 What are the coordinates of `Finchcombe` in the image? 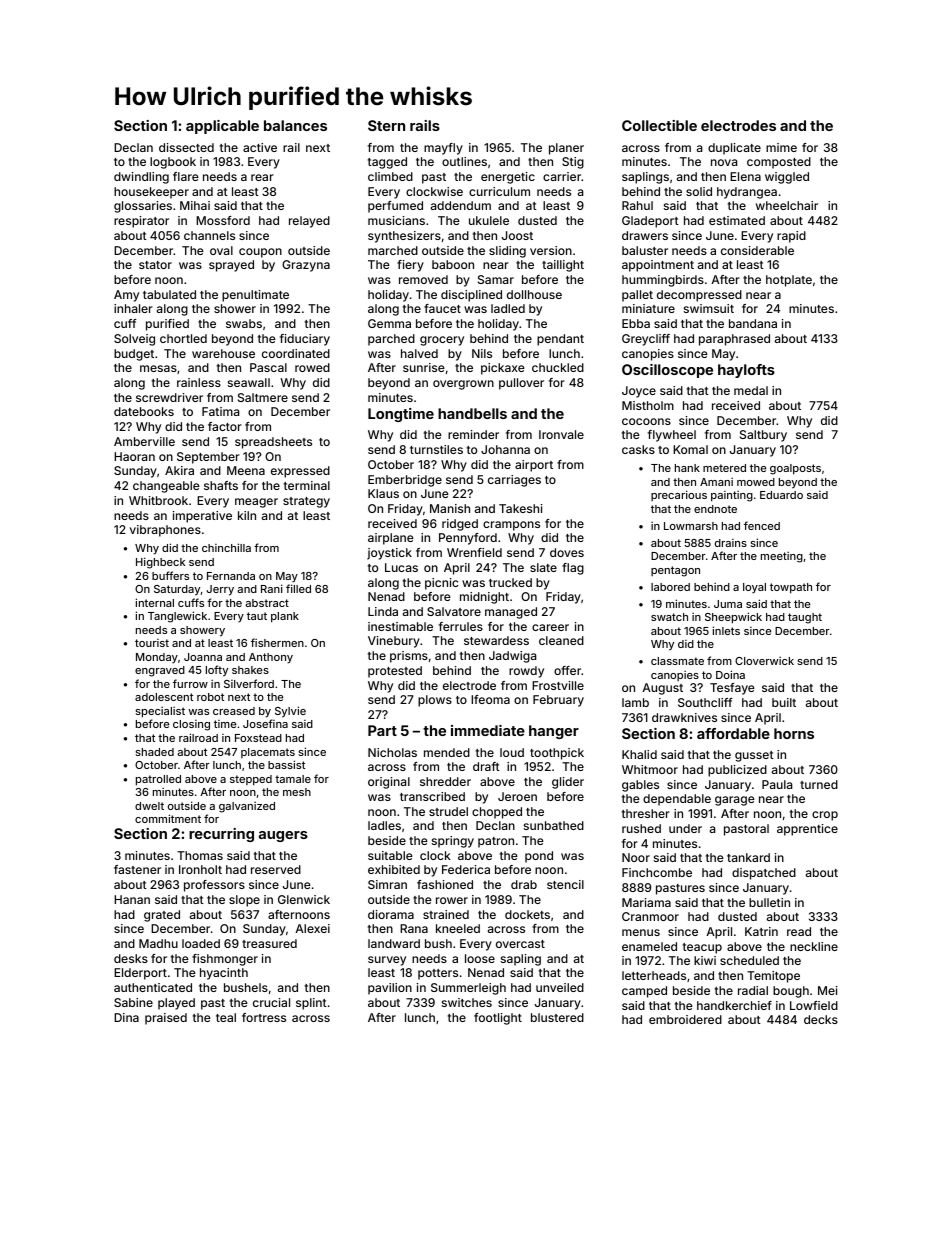 It's located at (657, 872).
